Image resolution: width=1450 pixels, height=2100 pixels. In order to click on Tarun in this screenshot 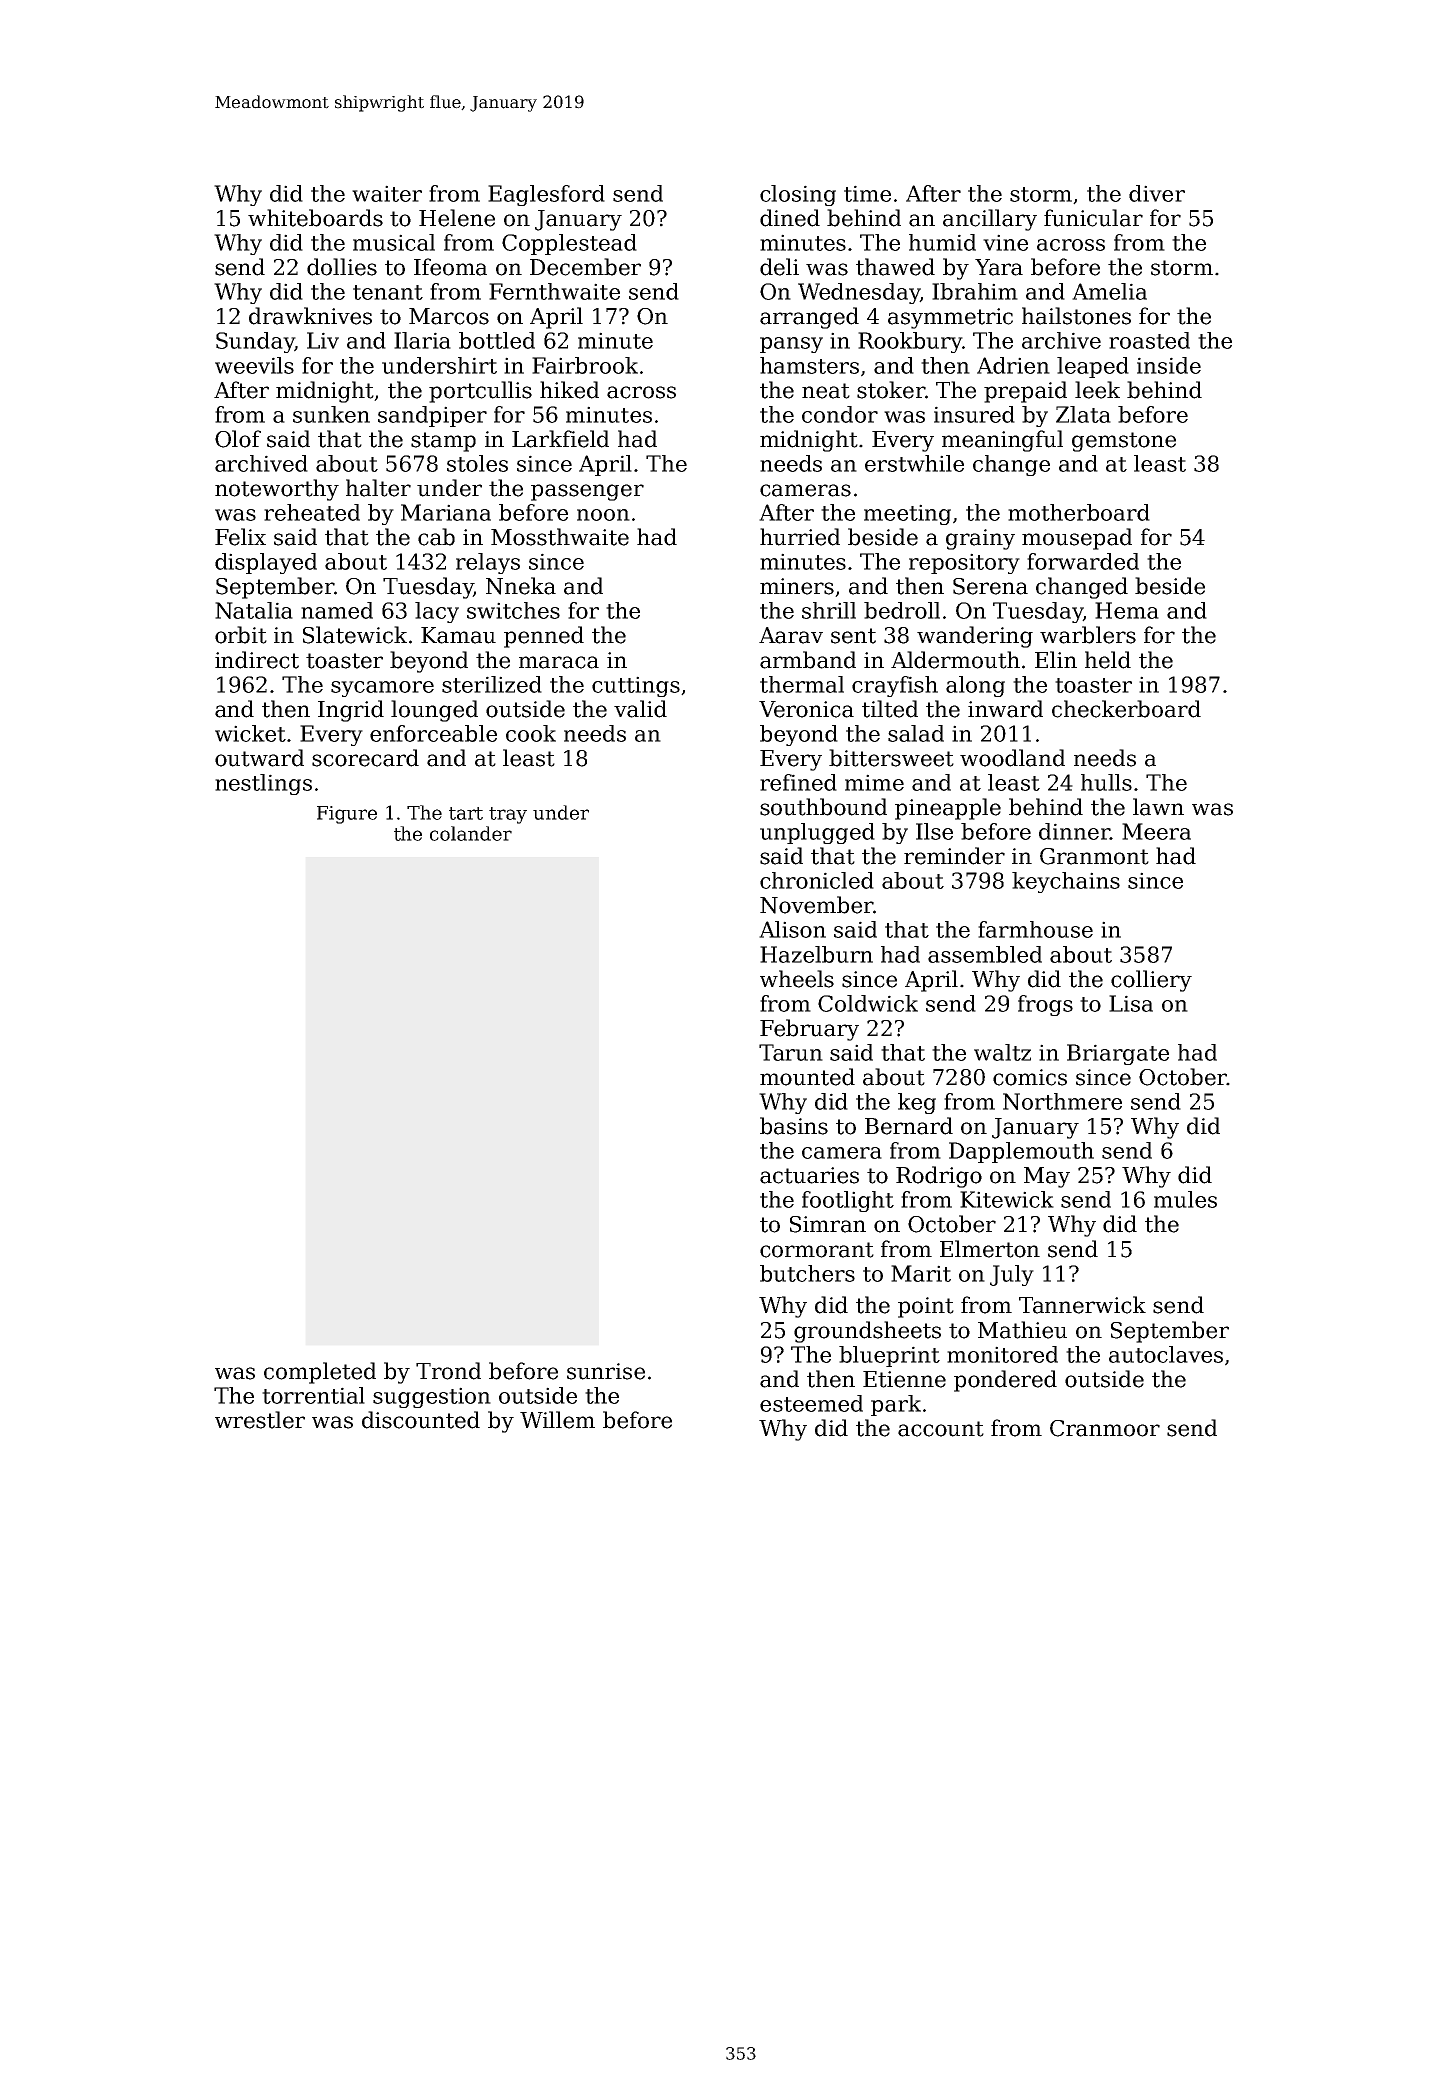, I will do `click(791, 1052)`.
